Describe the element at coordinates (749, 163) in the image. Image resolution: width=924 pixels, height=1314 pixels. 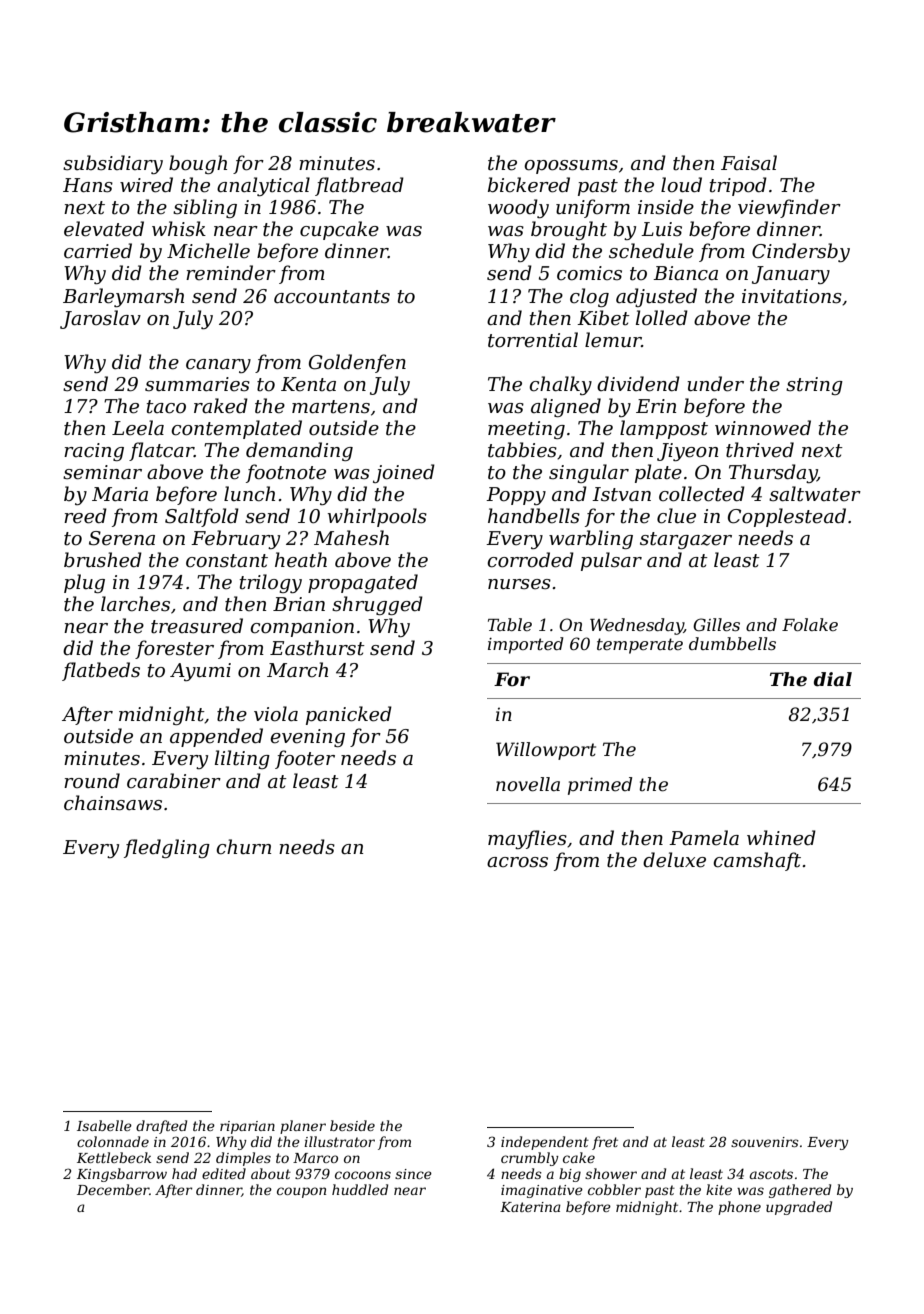
I see `Faisal` at that location.
